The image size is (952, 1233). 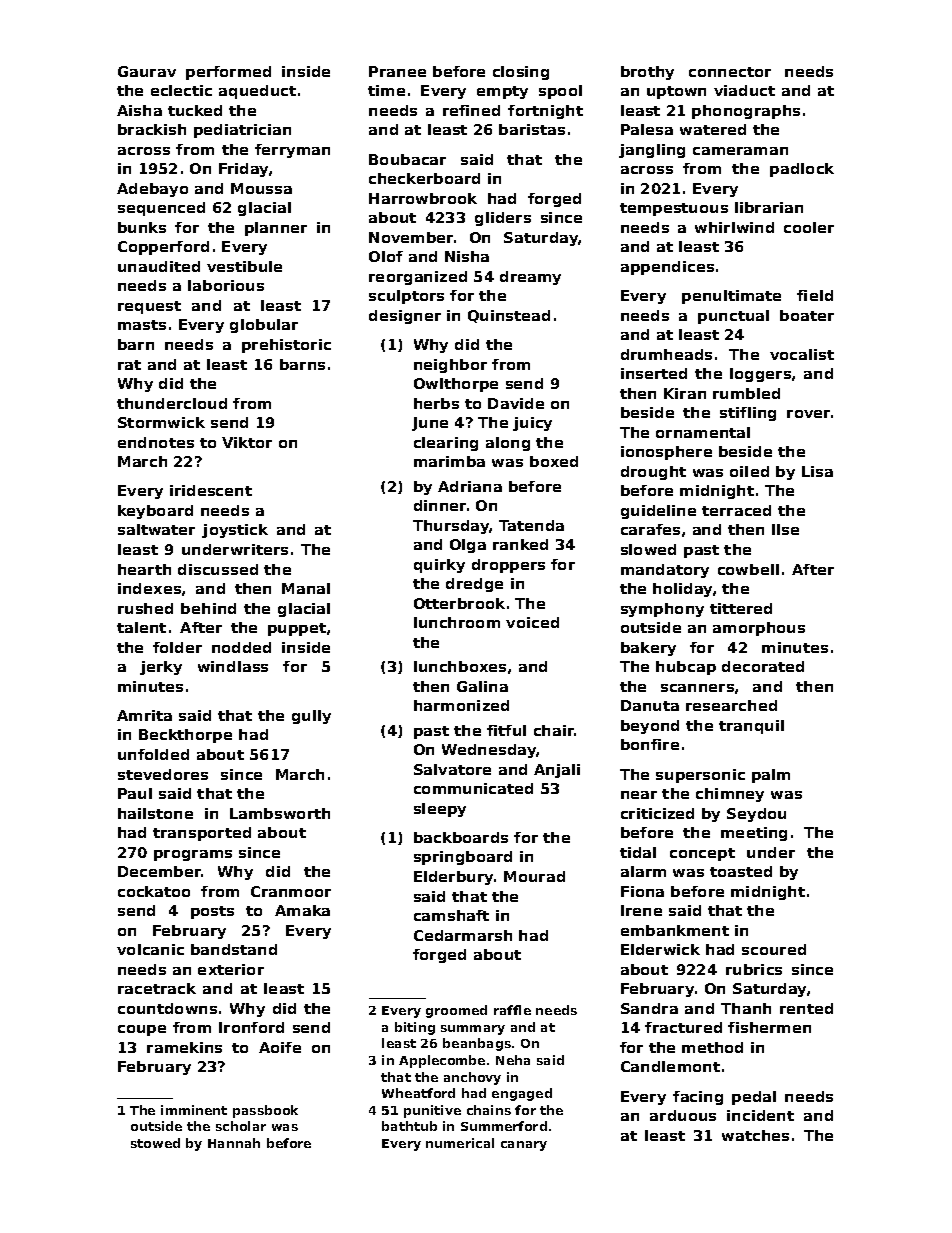 What do you see at coordinates (521, 73) in the document?
I see `closing` at bounding box center [521, 73].
